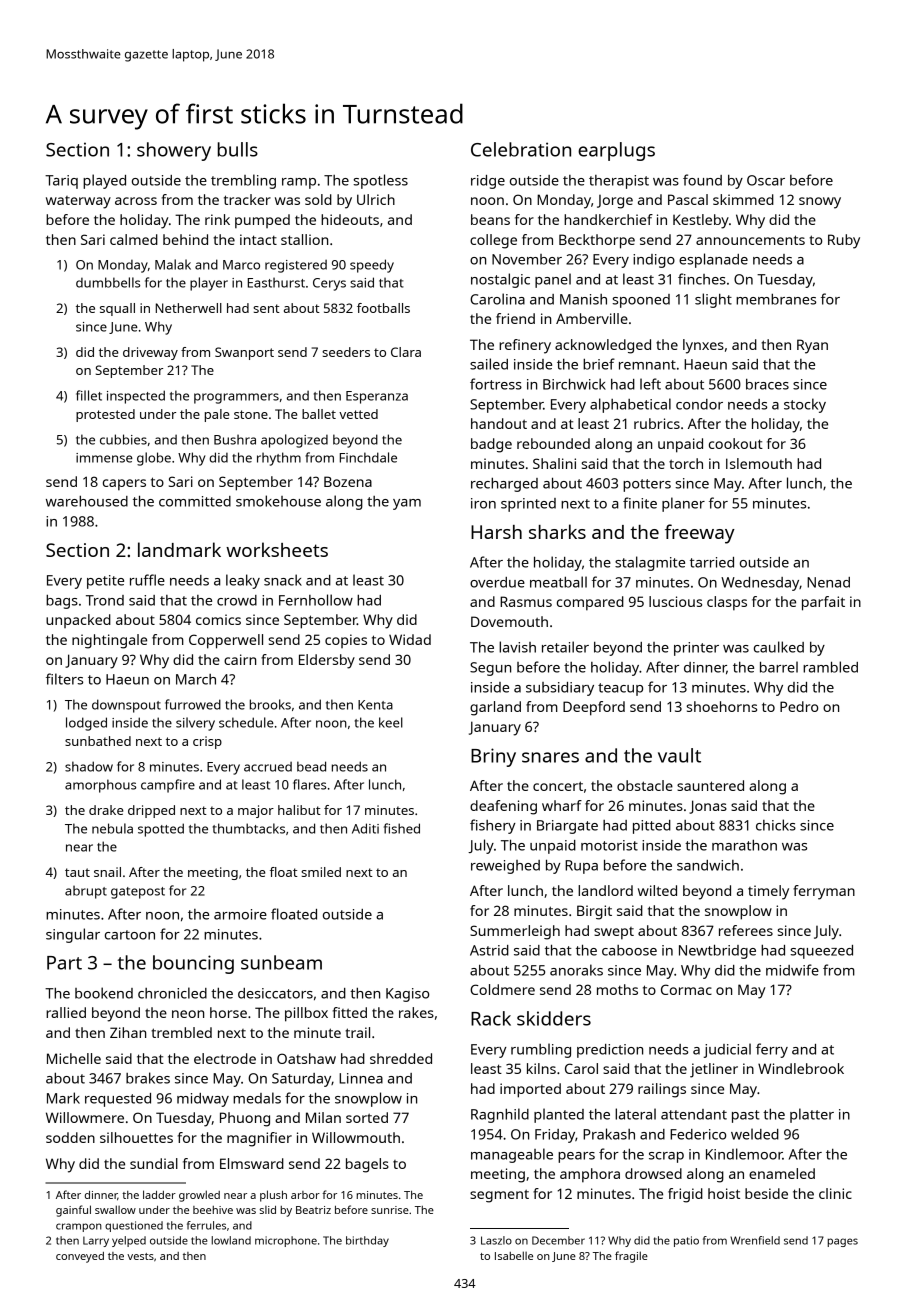 This screenshot has height=1316, width=908. What do you see at coordinates (528, 505) in the screenshot?
I see `sprinted` at bounding box center [528, 505].
